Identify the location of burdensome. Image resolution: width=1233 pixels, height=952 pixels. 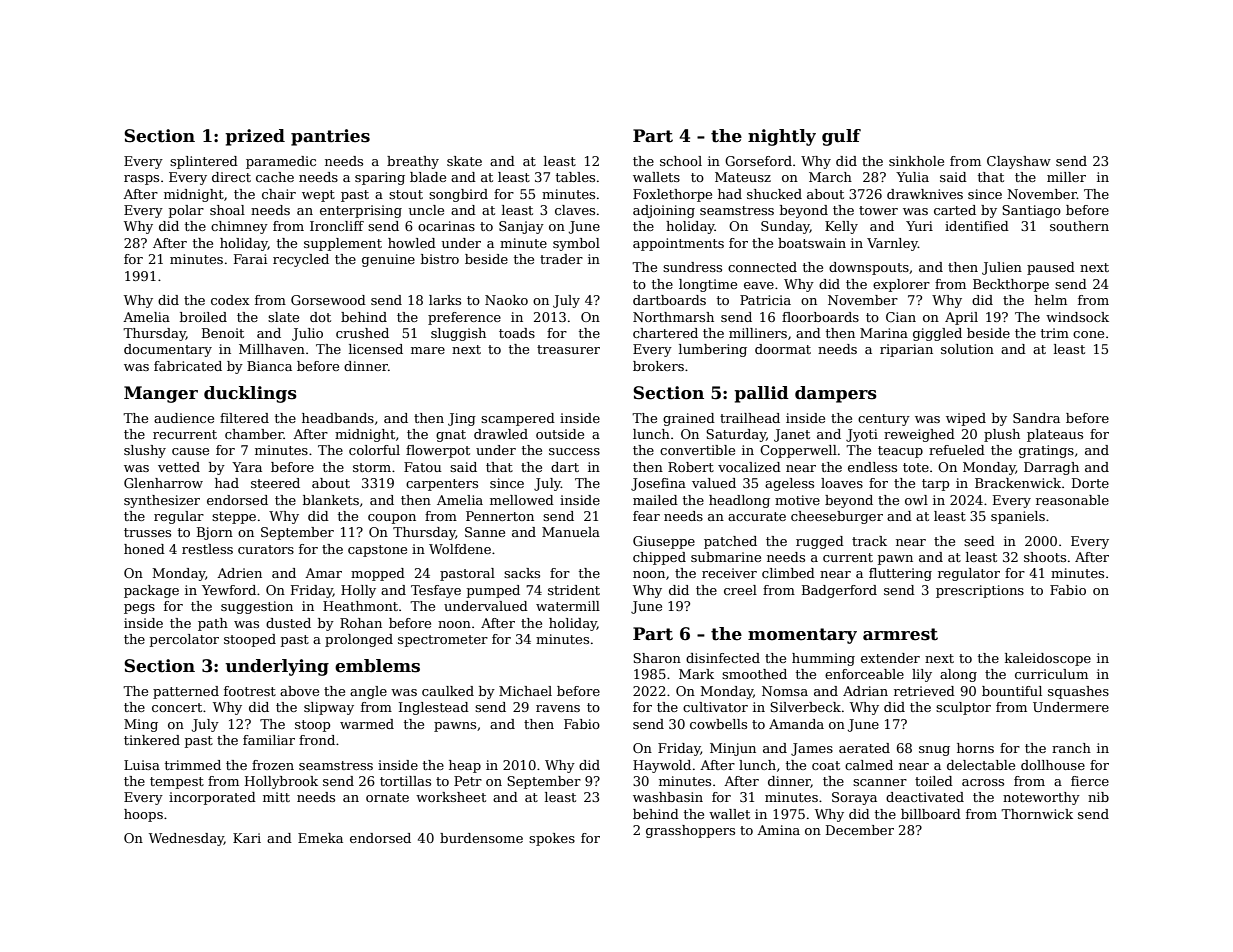
(481, 838).
